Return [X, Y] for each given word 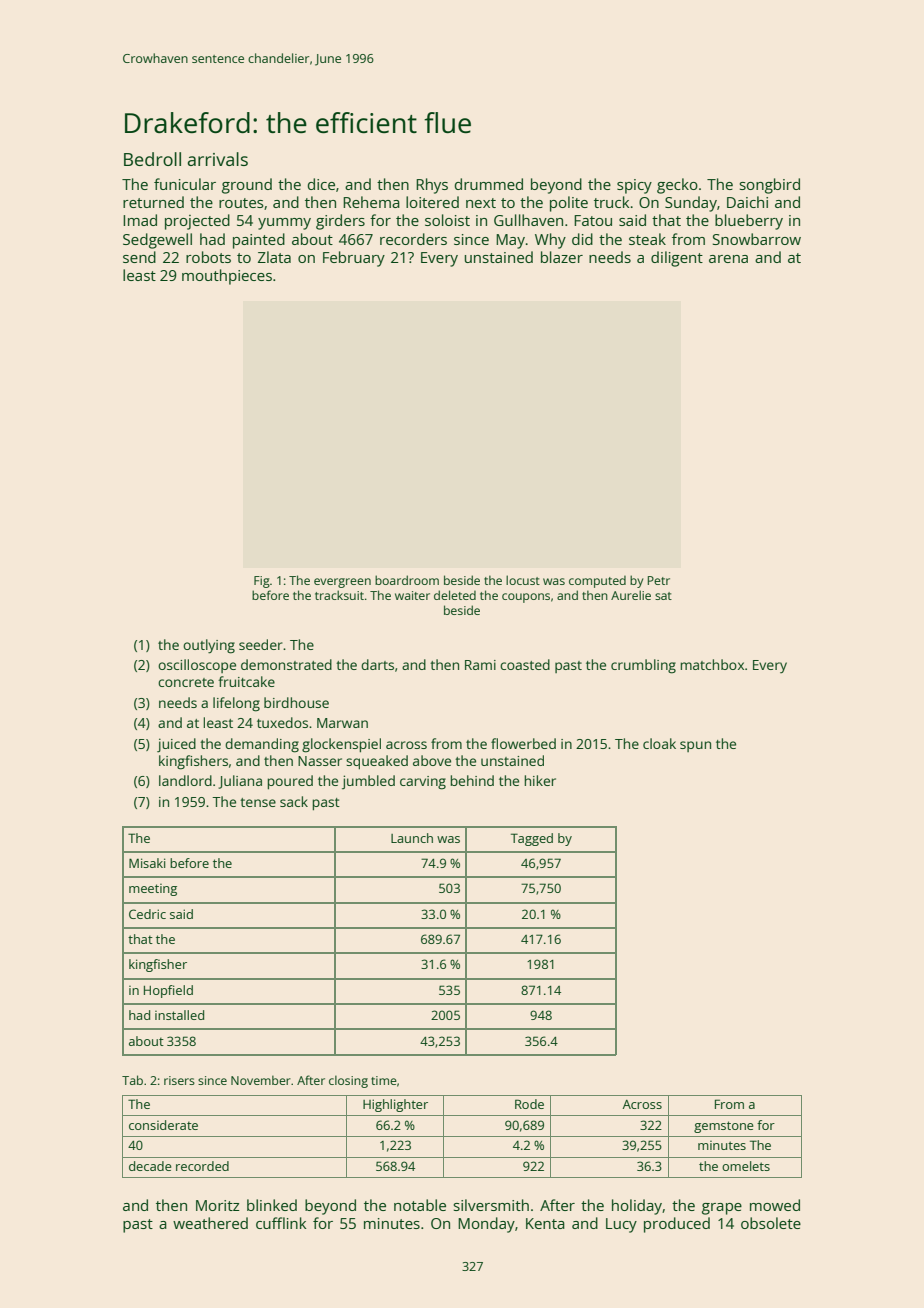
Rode [529, 1104]
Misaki [147, 863]
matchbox [712, 664]
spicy [634, 186]
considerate [163, 1125]
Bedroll [152, 159]
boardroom [407, 580]
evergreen [342, 583]
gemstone [723, 1127]
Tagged [532, 839]
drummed [489, 184]
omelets [746, 1166]
